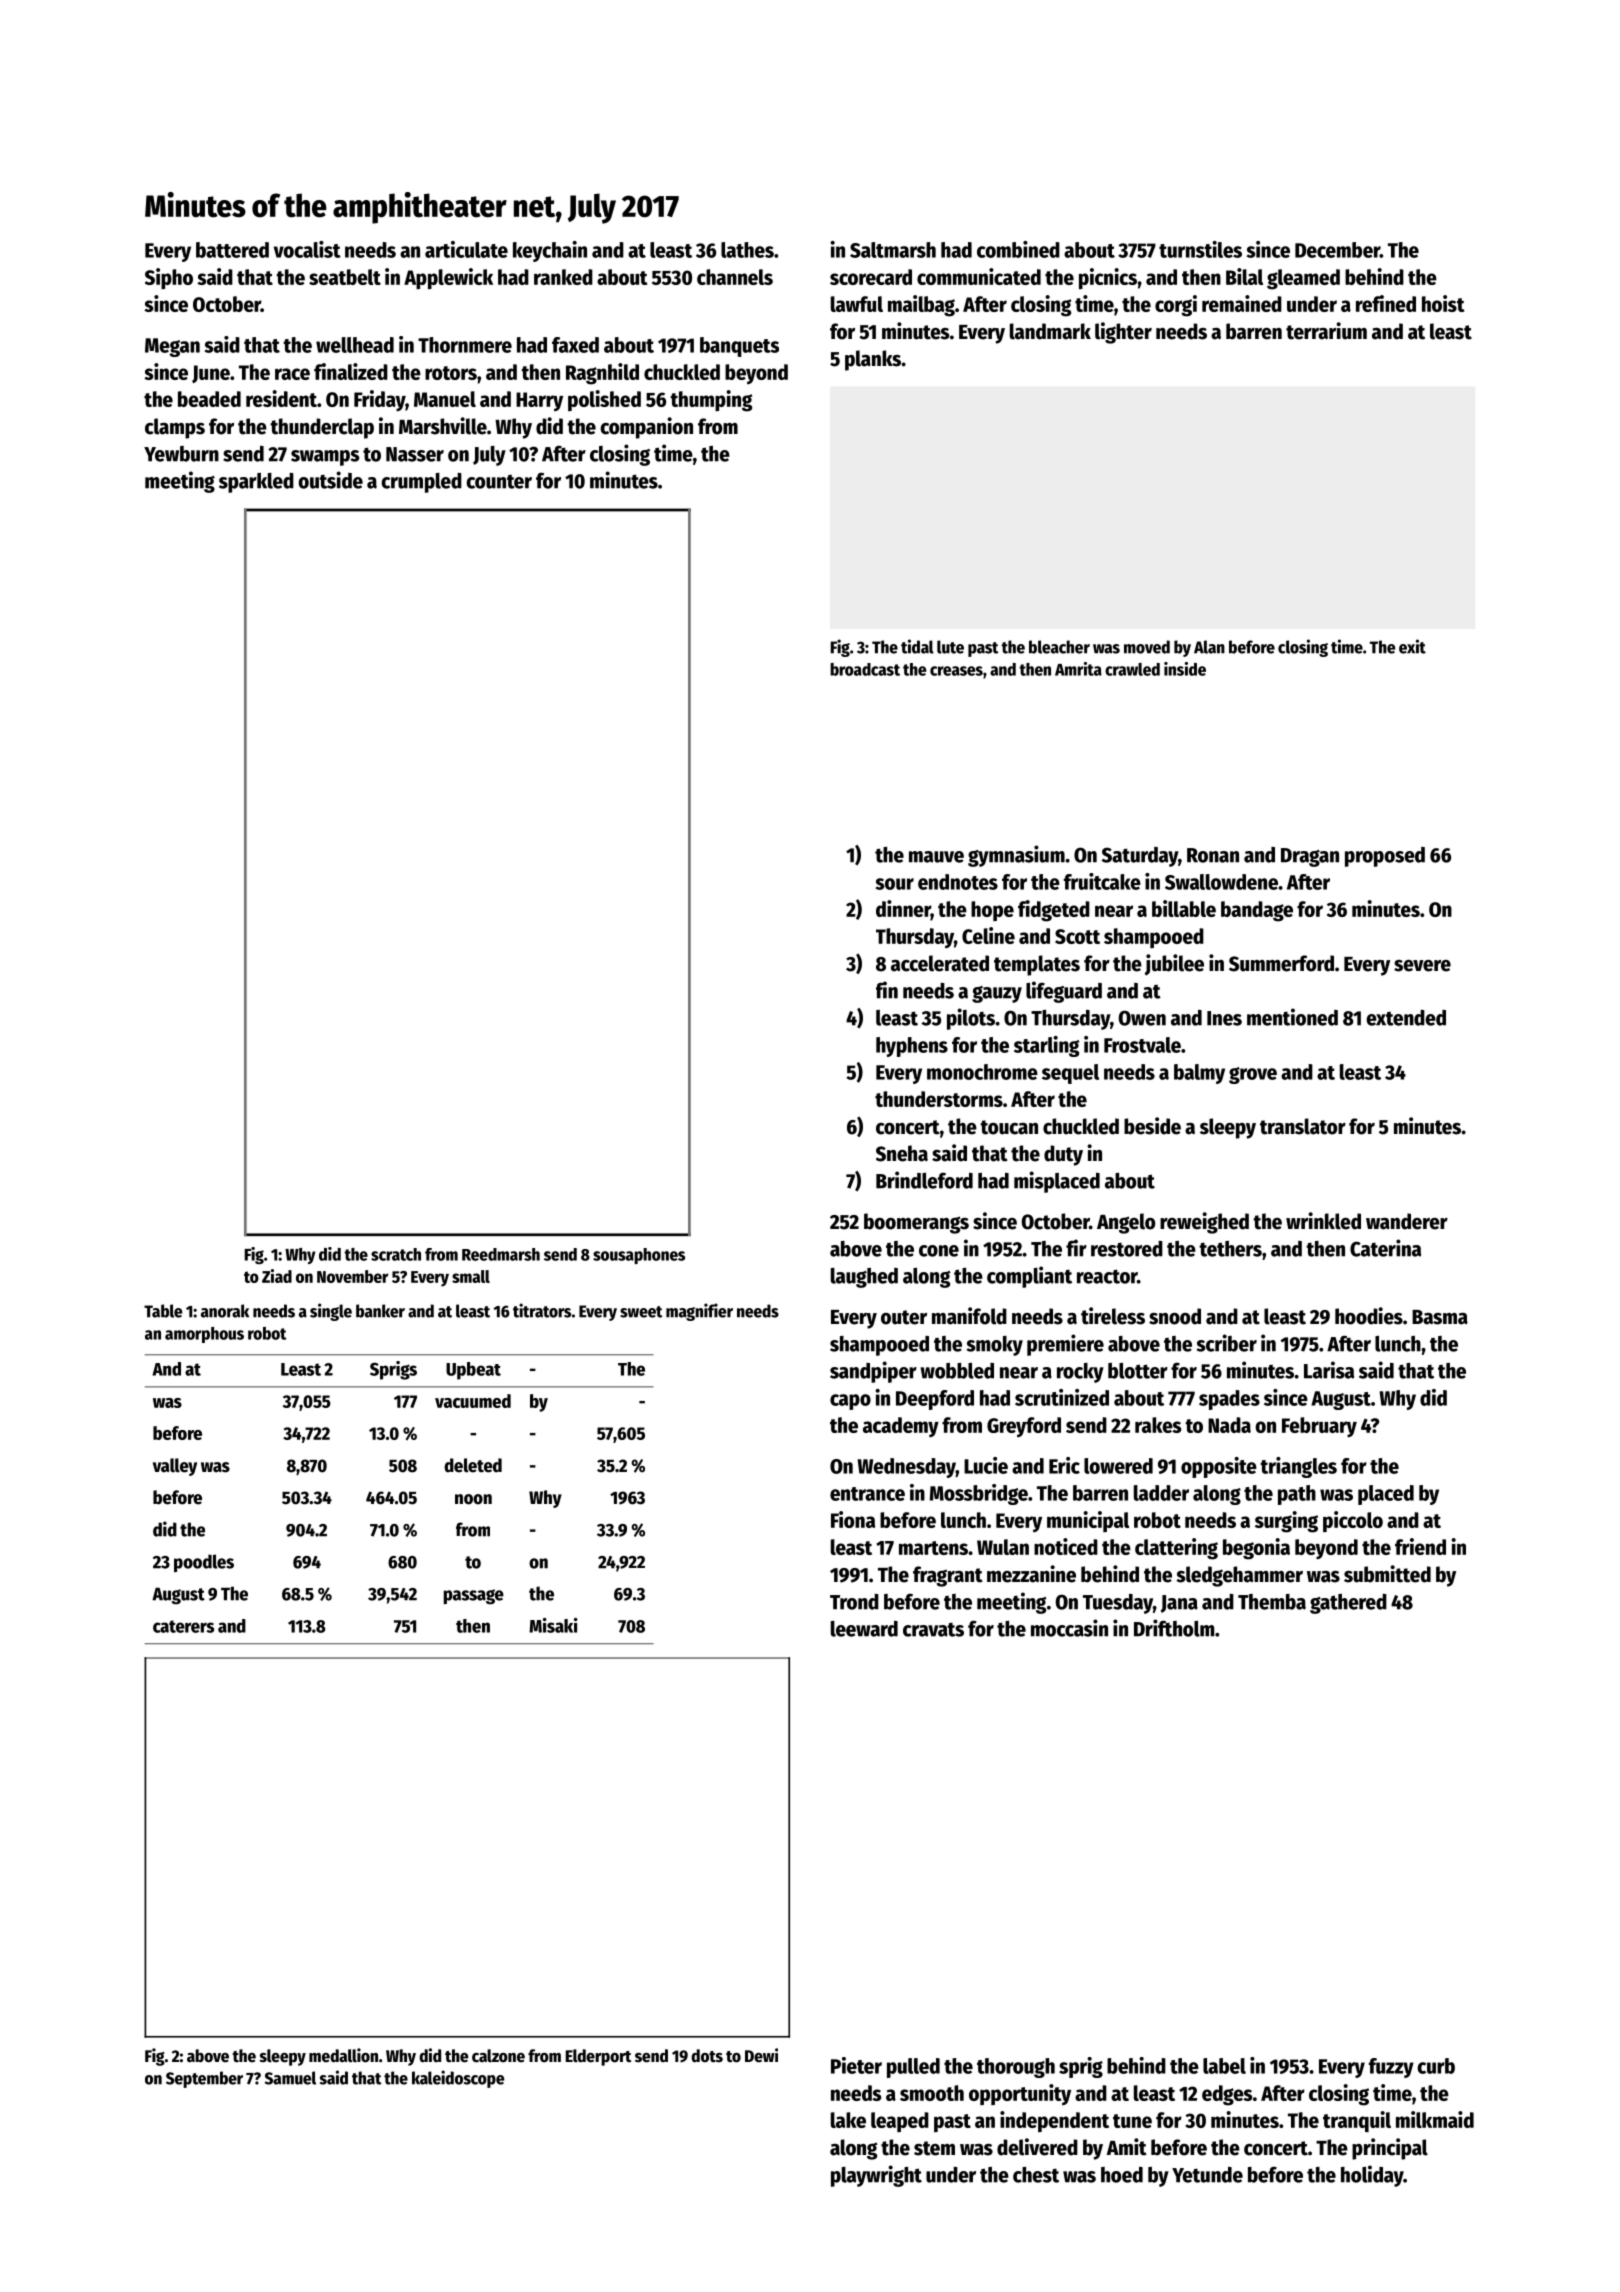 This image has height=2292, width=1620. What do you see at coordinates (466, 249) in the image?
I see `articulate` at bounding box center [466, 249].
